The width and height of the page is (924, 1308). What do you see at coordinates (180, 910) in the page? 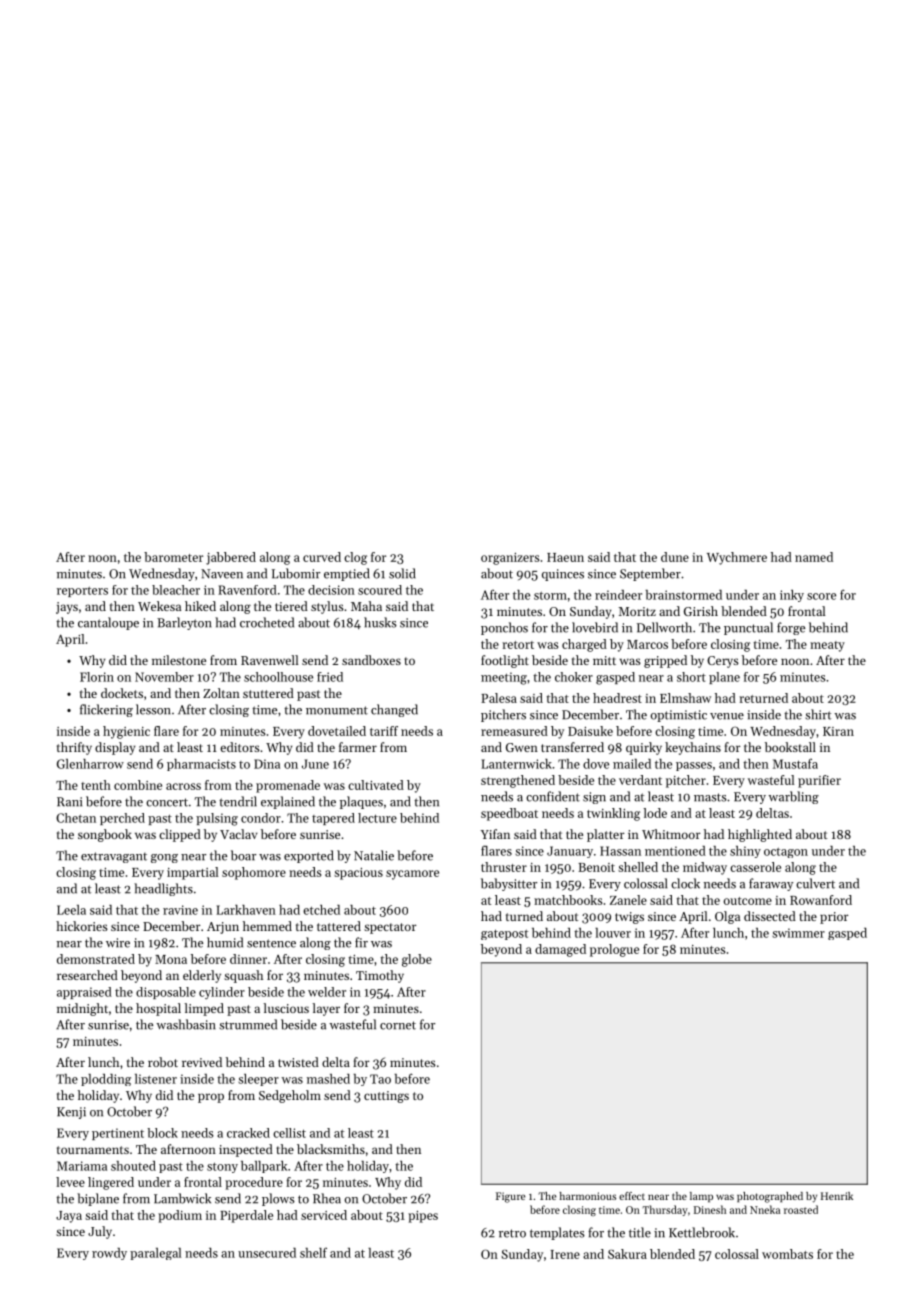
I see `ravine` at bounding box center [180, 910].
